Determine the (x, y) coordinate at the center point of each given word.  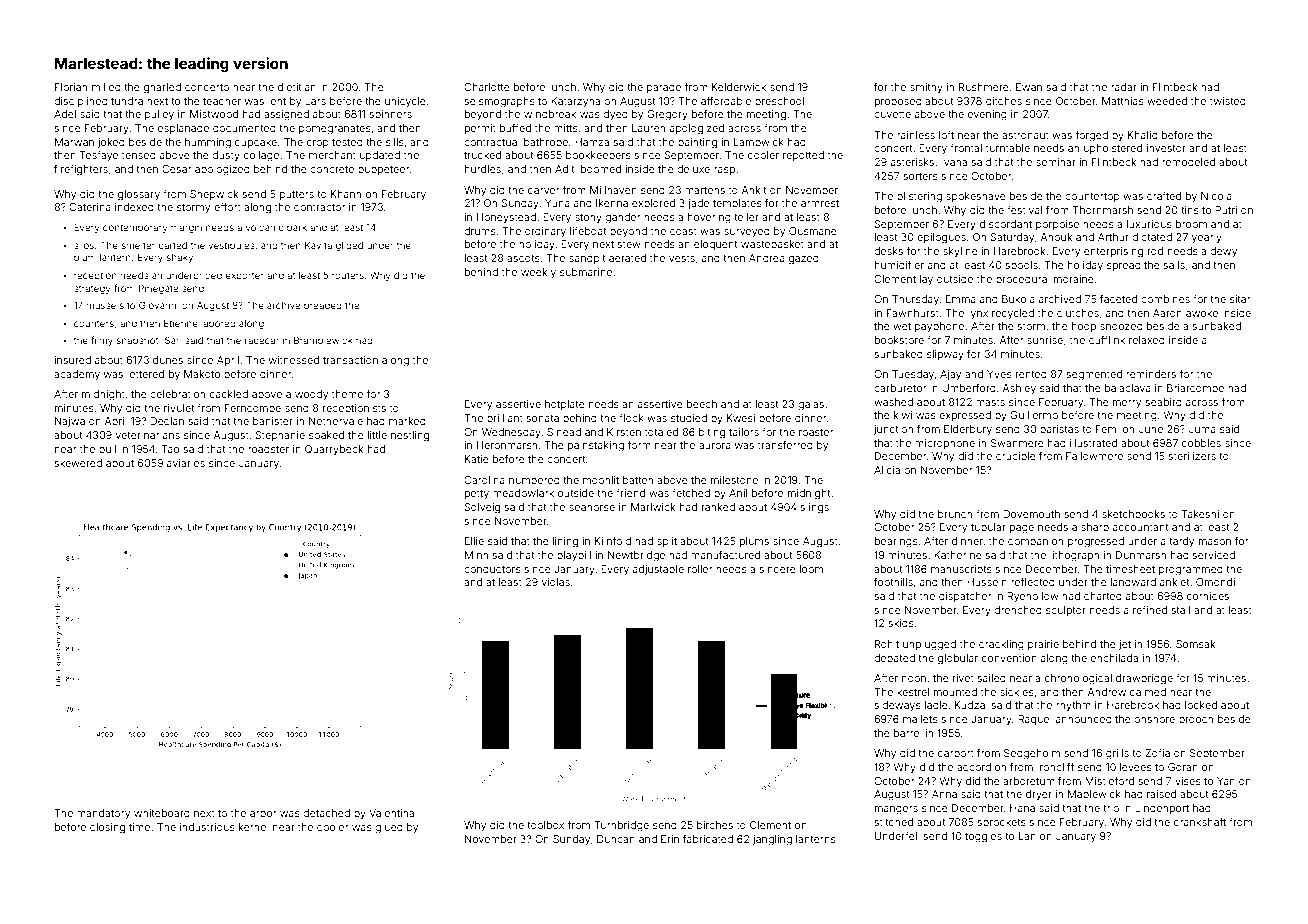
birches (715, 825)
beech (702, 404)
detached (326, 813)
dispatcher (965, 597)
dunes (168, 360)
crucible (1016, 456)
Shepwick (214, 195)
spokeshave (976, 197)
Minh (477, 555)
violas (556, 582)
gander (623, 218)
